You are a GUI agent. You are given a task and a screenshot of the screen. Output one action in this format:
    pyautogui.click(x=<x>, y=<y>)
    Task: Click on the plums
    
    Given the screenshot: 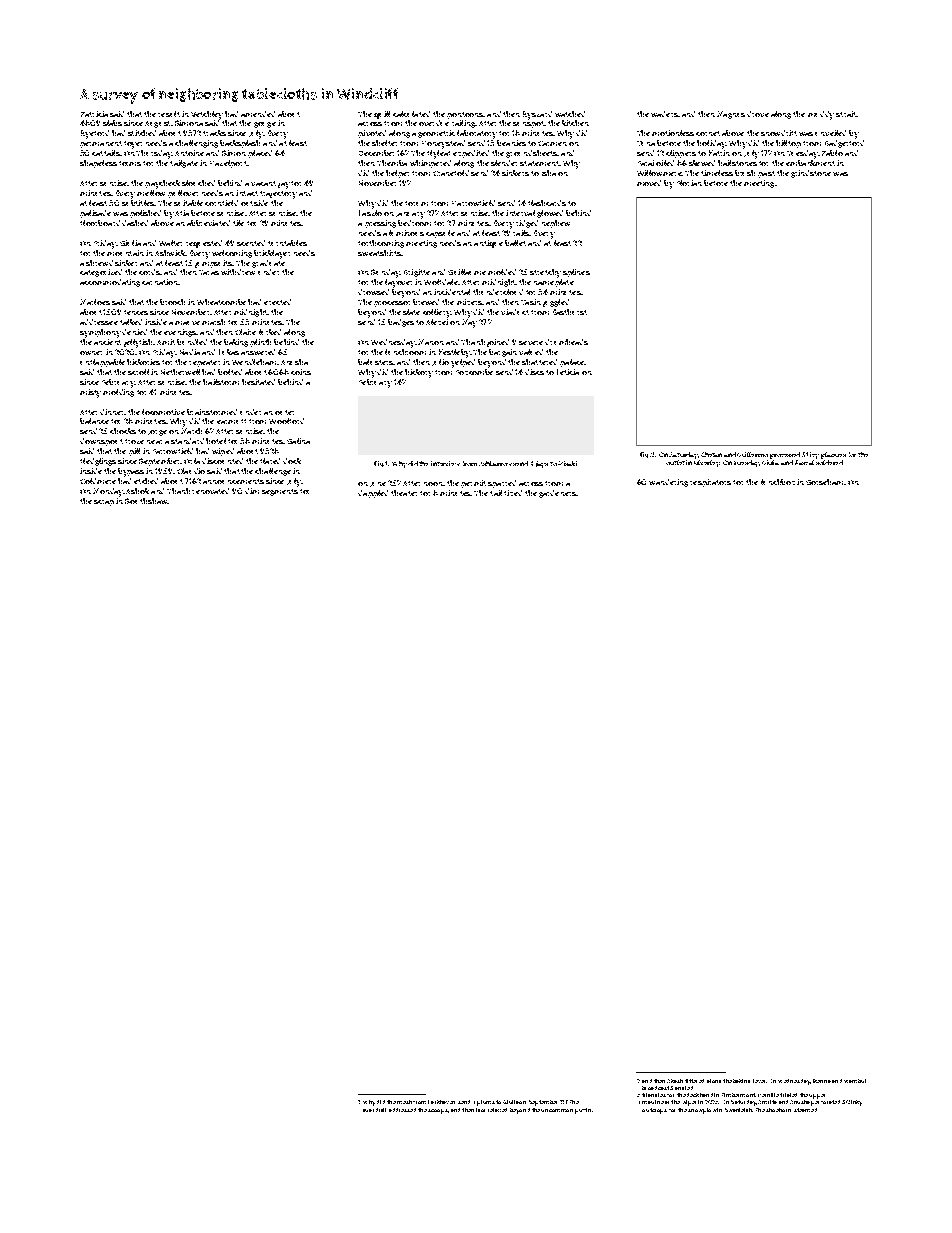 What is the action you would take?
    pyautogui.click(x=486, y=1103)
